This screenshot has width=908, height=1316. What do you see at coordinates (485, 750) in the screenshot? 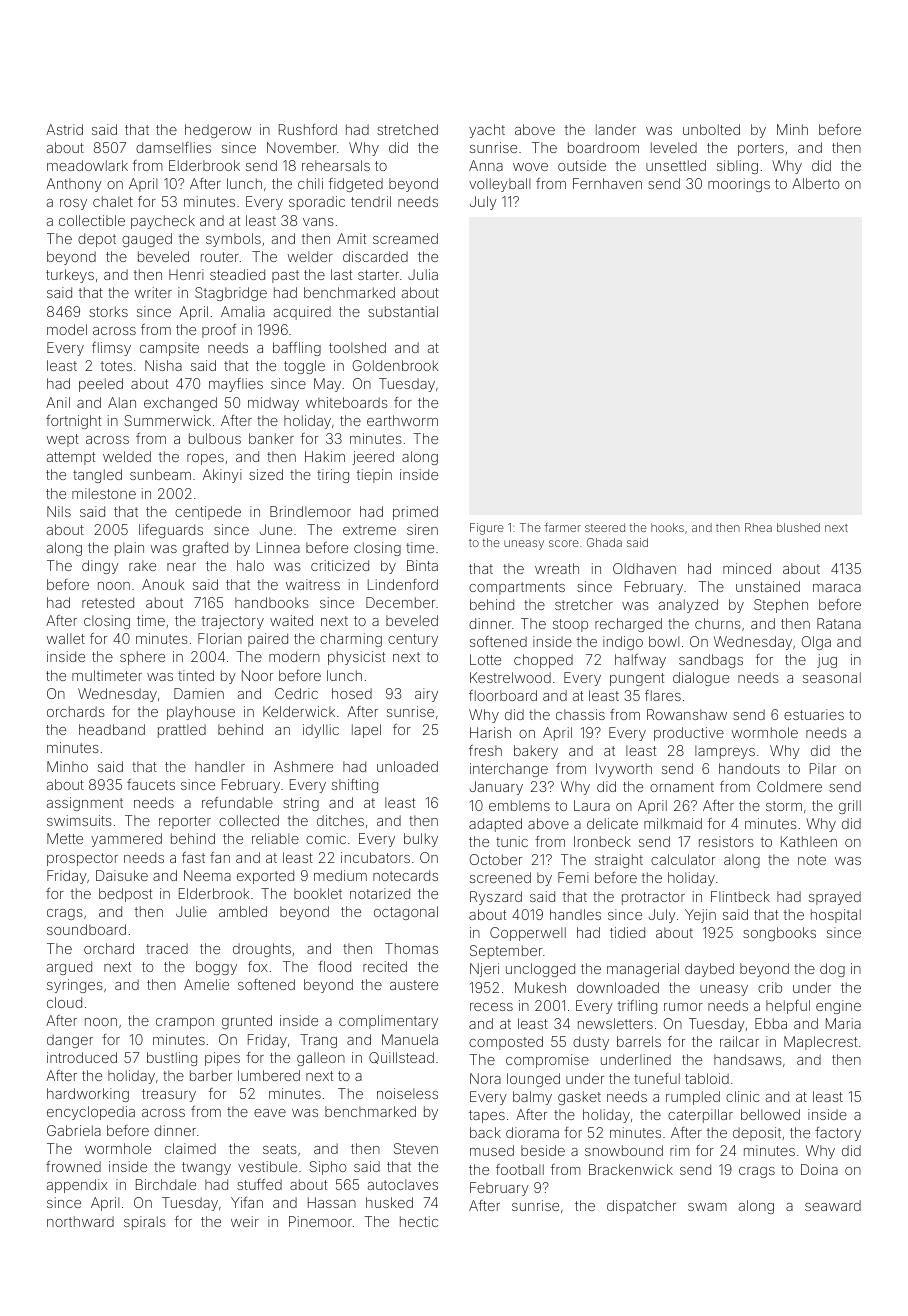
I see `fresh` at bounding box center [485, 750].
